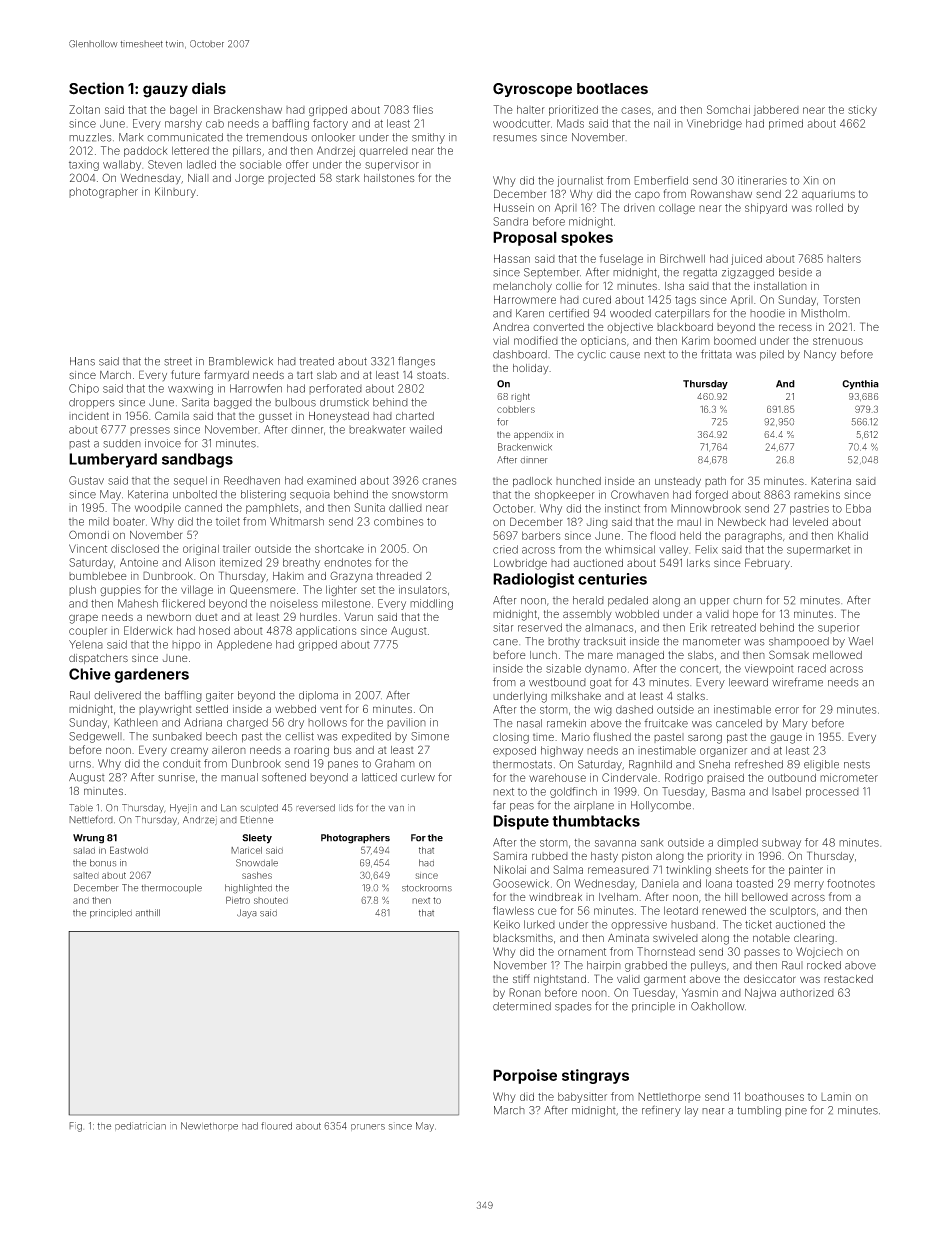 The height and width of the screenshot is (1233, 952). I want to click on sociable, so click(261, 164).
